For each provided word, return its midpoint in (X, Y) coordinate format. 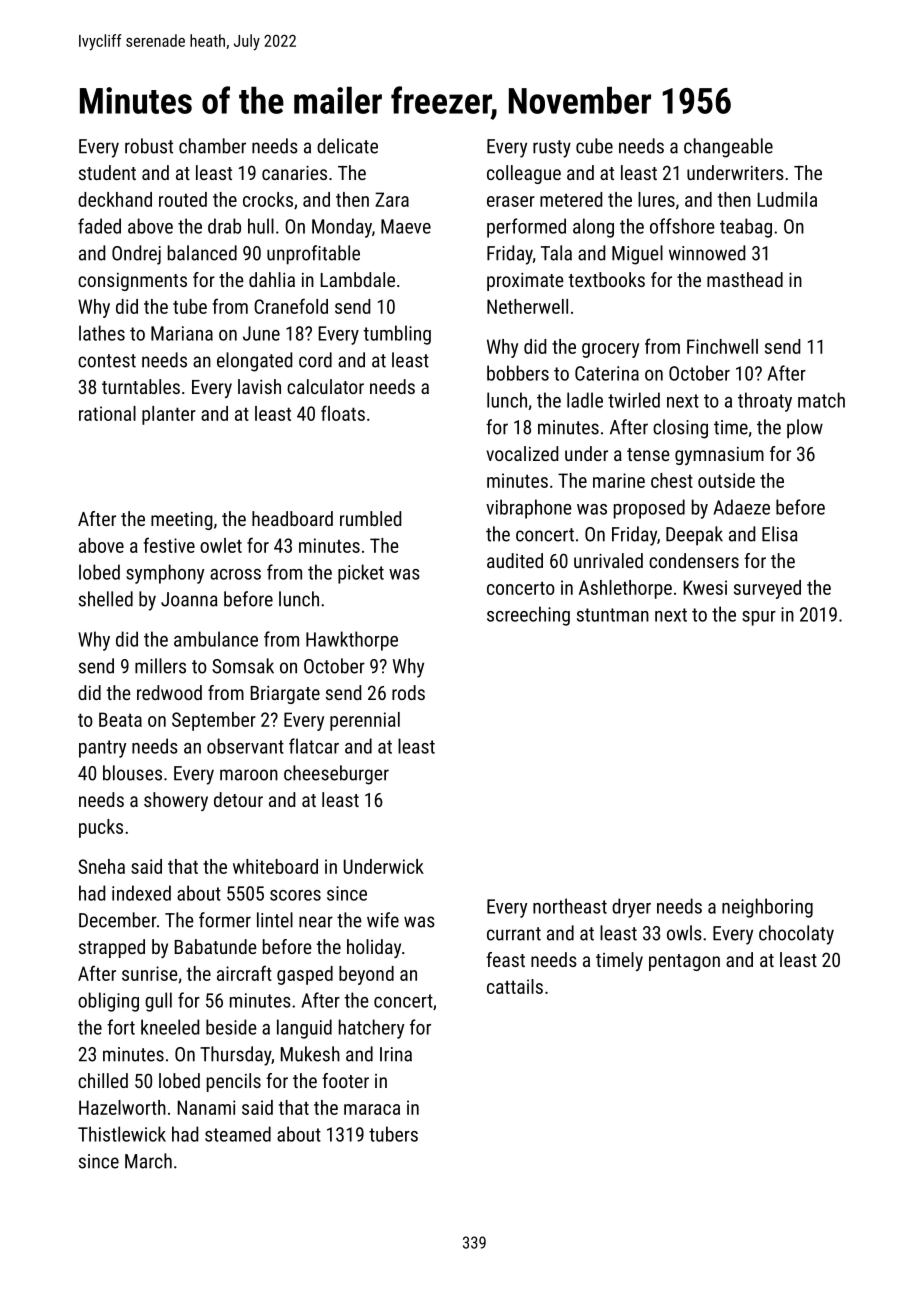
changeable (728, 148)
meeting (182, 521)
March (148, 1161)
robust (149, 146)
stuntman (613, 615)
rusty (552, 149)
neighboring (767, 908)
